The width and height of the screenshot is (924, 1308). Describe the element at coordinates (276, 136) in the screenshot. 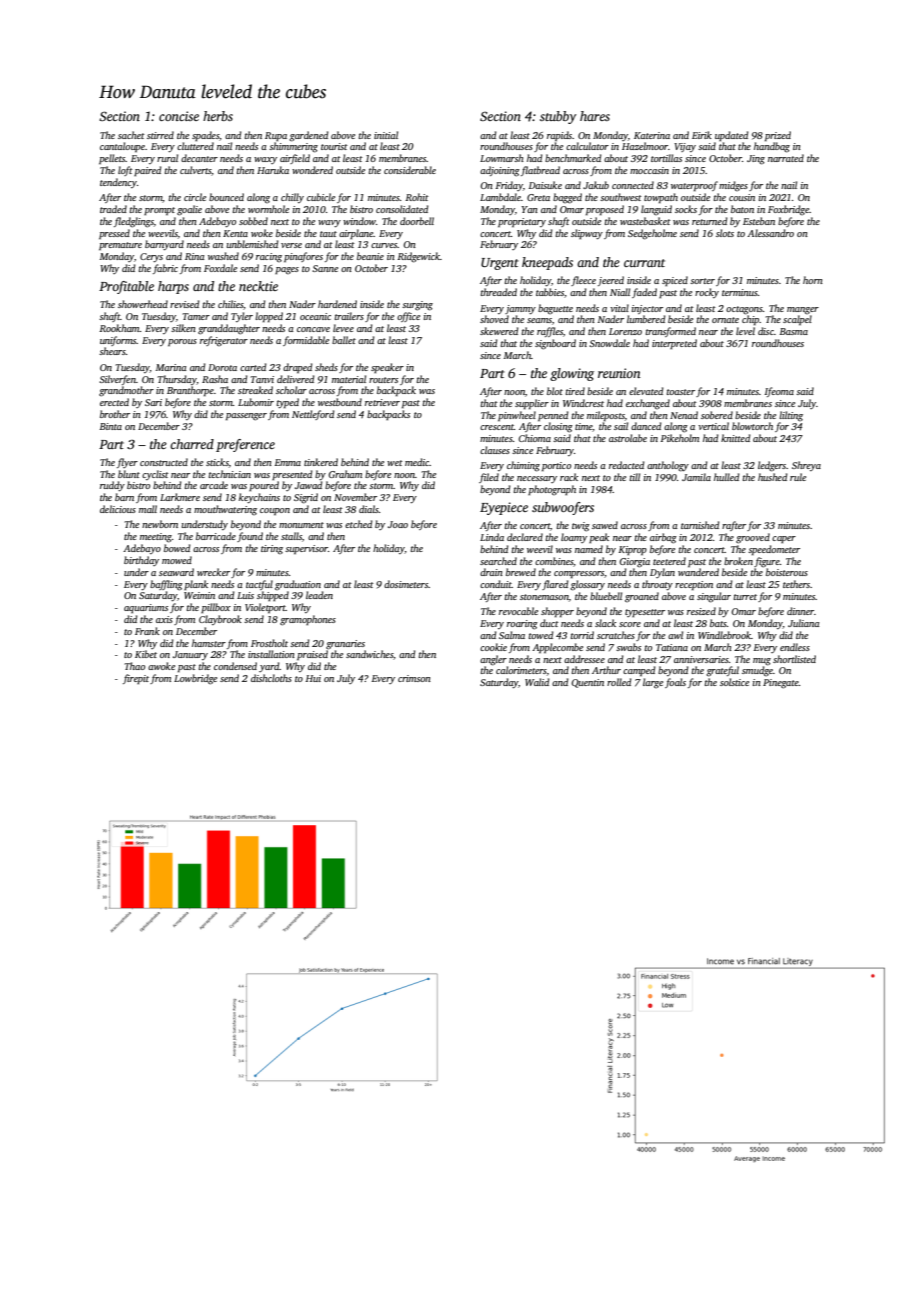

I see `Rupa` at that location.
